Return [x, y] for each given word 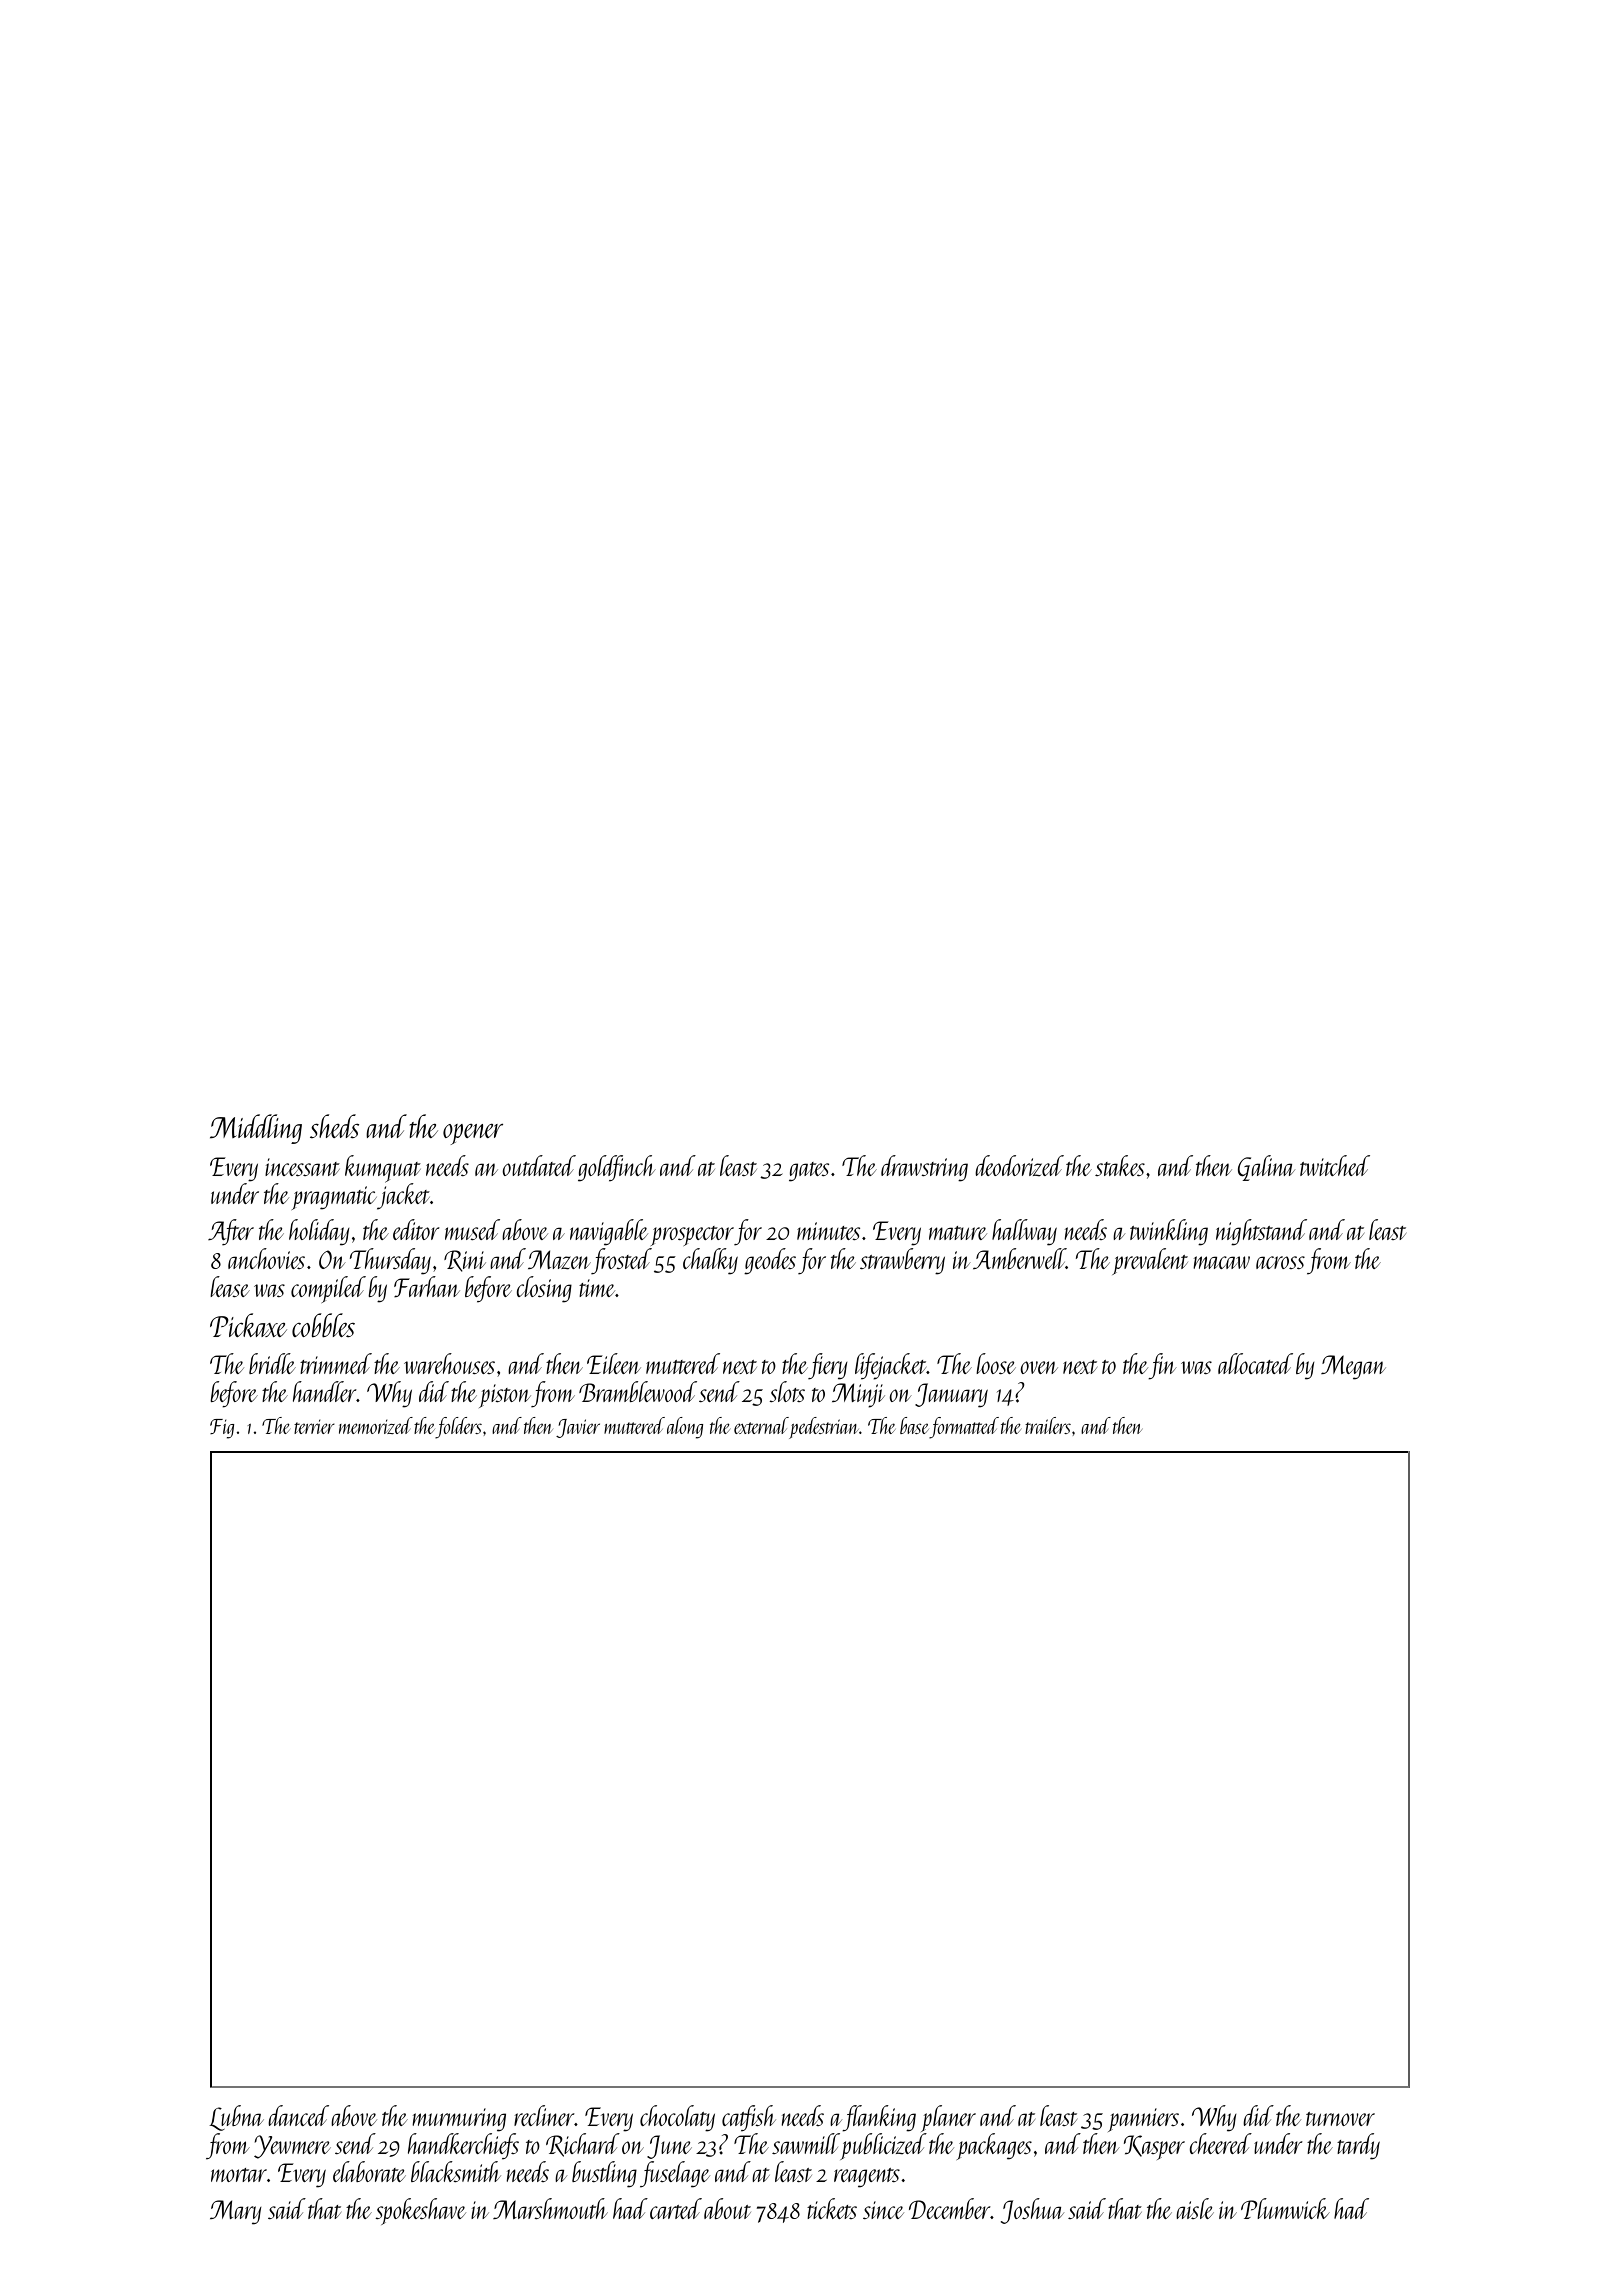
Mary [236, 2212]
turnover [1340, 2119]
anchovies [266, 1258]
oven [1039, 1367]
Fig [222, 1429]
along [685, 1428]
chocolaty [677, 2118]
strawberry [902, 1261]
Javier [578, 1428]
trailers [1048, 1425]
